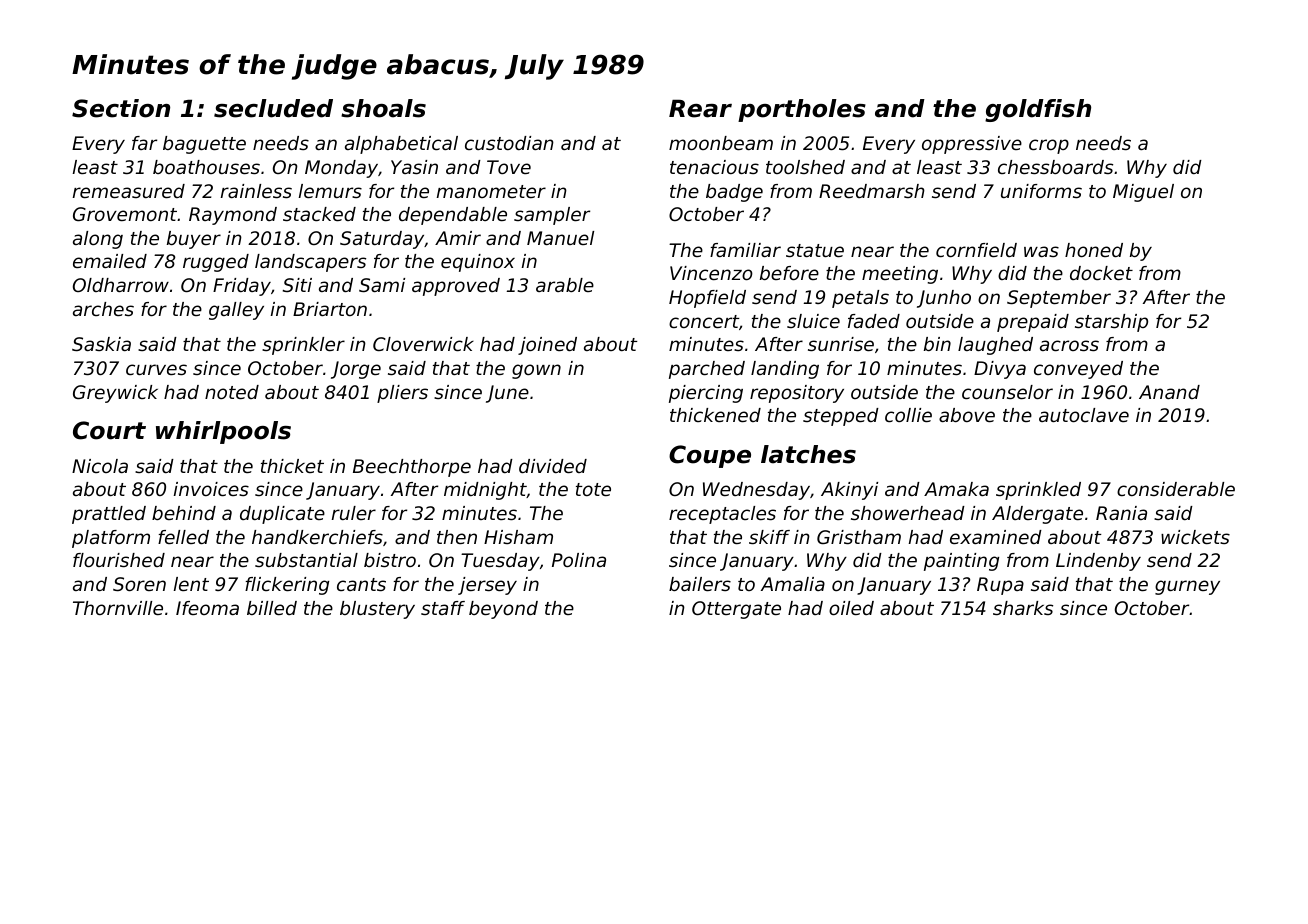 Image resolution: width=1308 pixels, height=924 pixels. What do you see at coordinates (119, 560) in the screenshot?
I see `flourished` at bounding box center [119, 560].
